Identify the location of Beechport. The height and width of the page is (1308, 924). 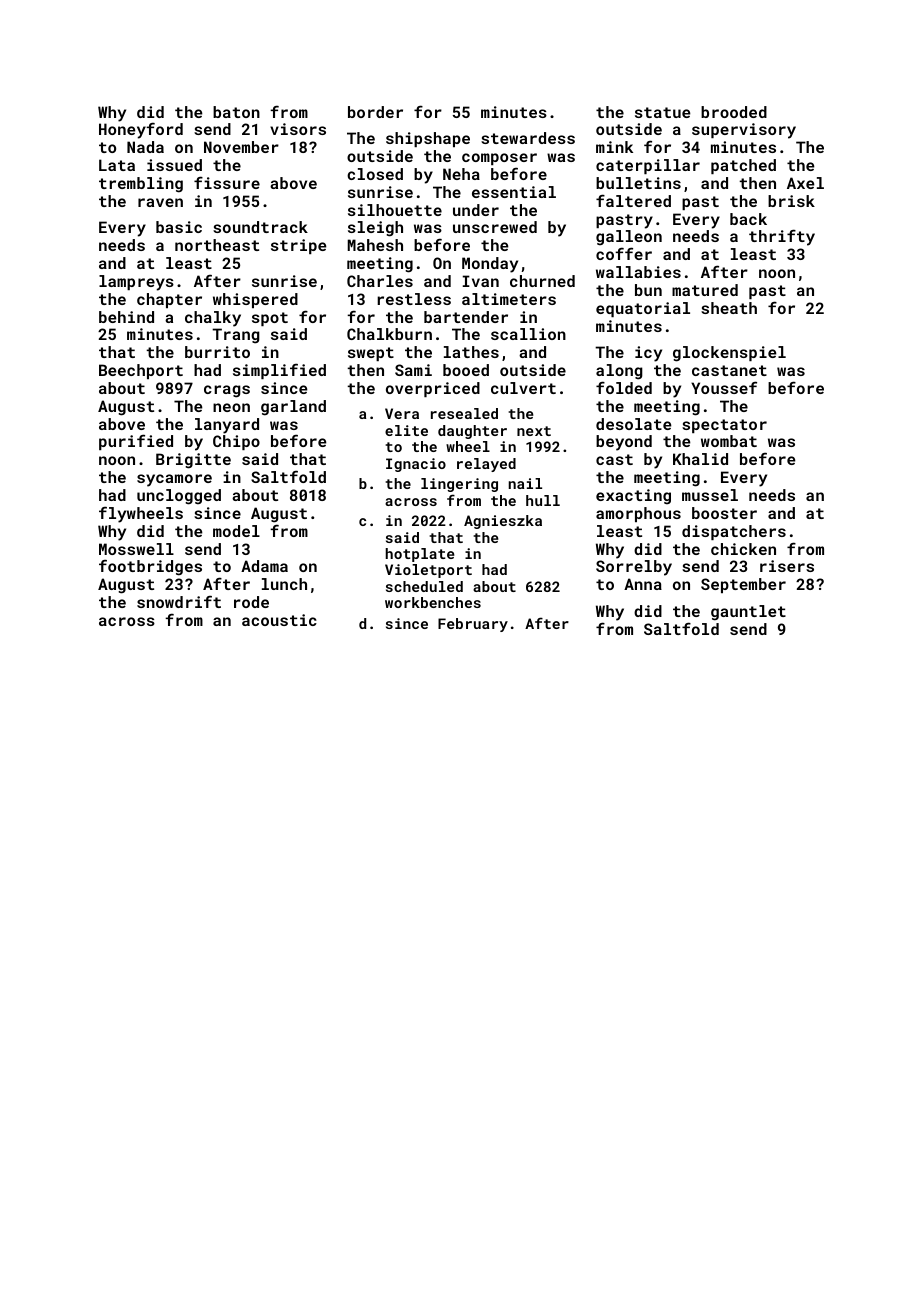
(141, 371).
